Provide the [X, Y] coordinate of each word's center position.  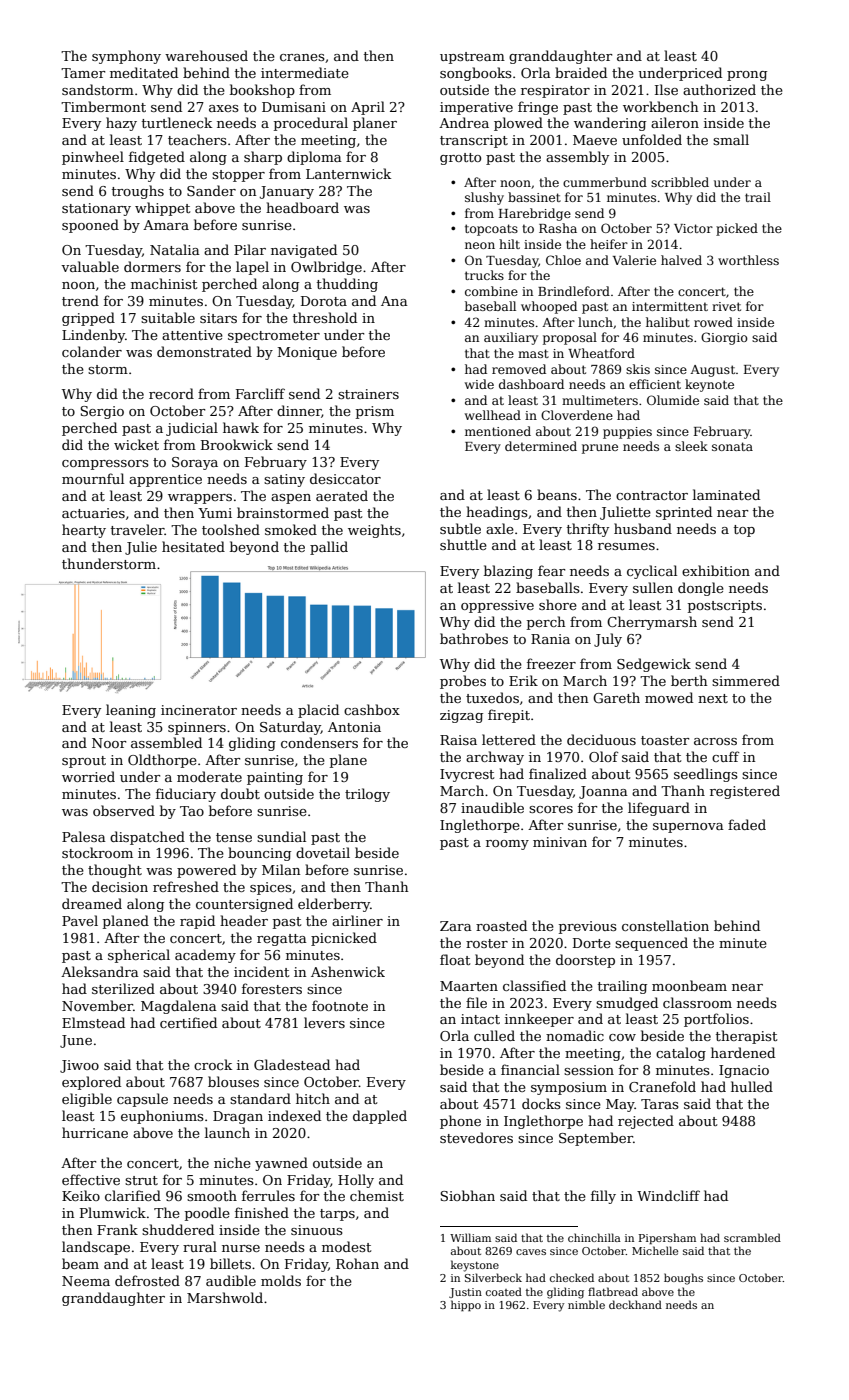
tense [234, 837]
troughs [138, 192]
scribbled [680, 182]
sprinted [684, 513]
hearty [84, 531]
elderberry [334, 905]
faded [747, 824]
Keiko [81, 1195]
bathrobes [474, 638]
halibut [668, 322]
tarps [337, 1215]
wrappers [200, 499]
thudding [347, 285]
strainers [368, 394]
